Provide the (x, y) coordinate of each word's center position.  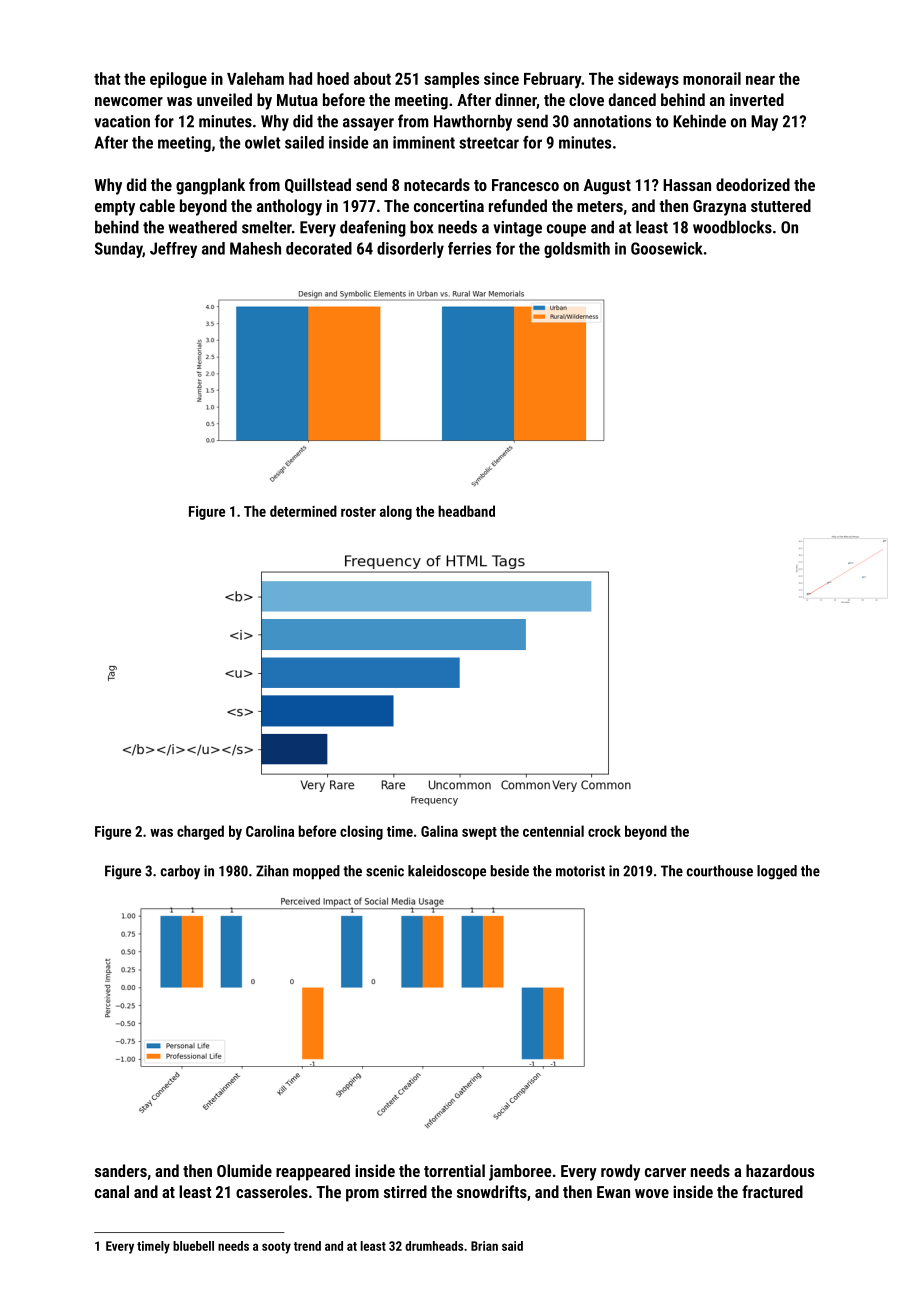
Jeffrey (173, 250)
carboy (180, 872)
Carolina (270, 831)
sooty (276, 1248)
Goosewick (667, 248)
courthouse (720, 871)
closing (361, 832)
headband (466, 511)
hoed (333, 78)
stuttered (781, 205)
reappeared (313, 1172)
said (512, 1246)
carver (665, 1172)
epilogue (178, 80)
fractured (772, 1191)
